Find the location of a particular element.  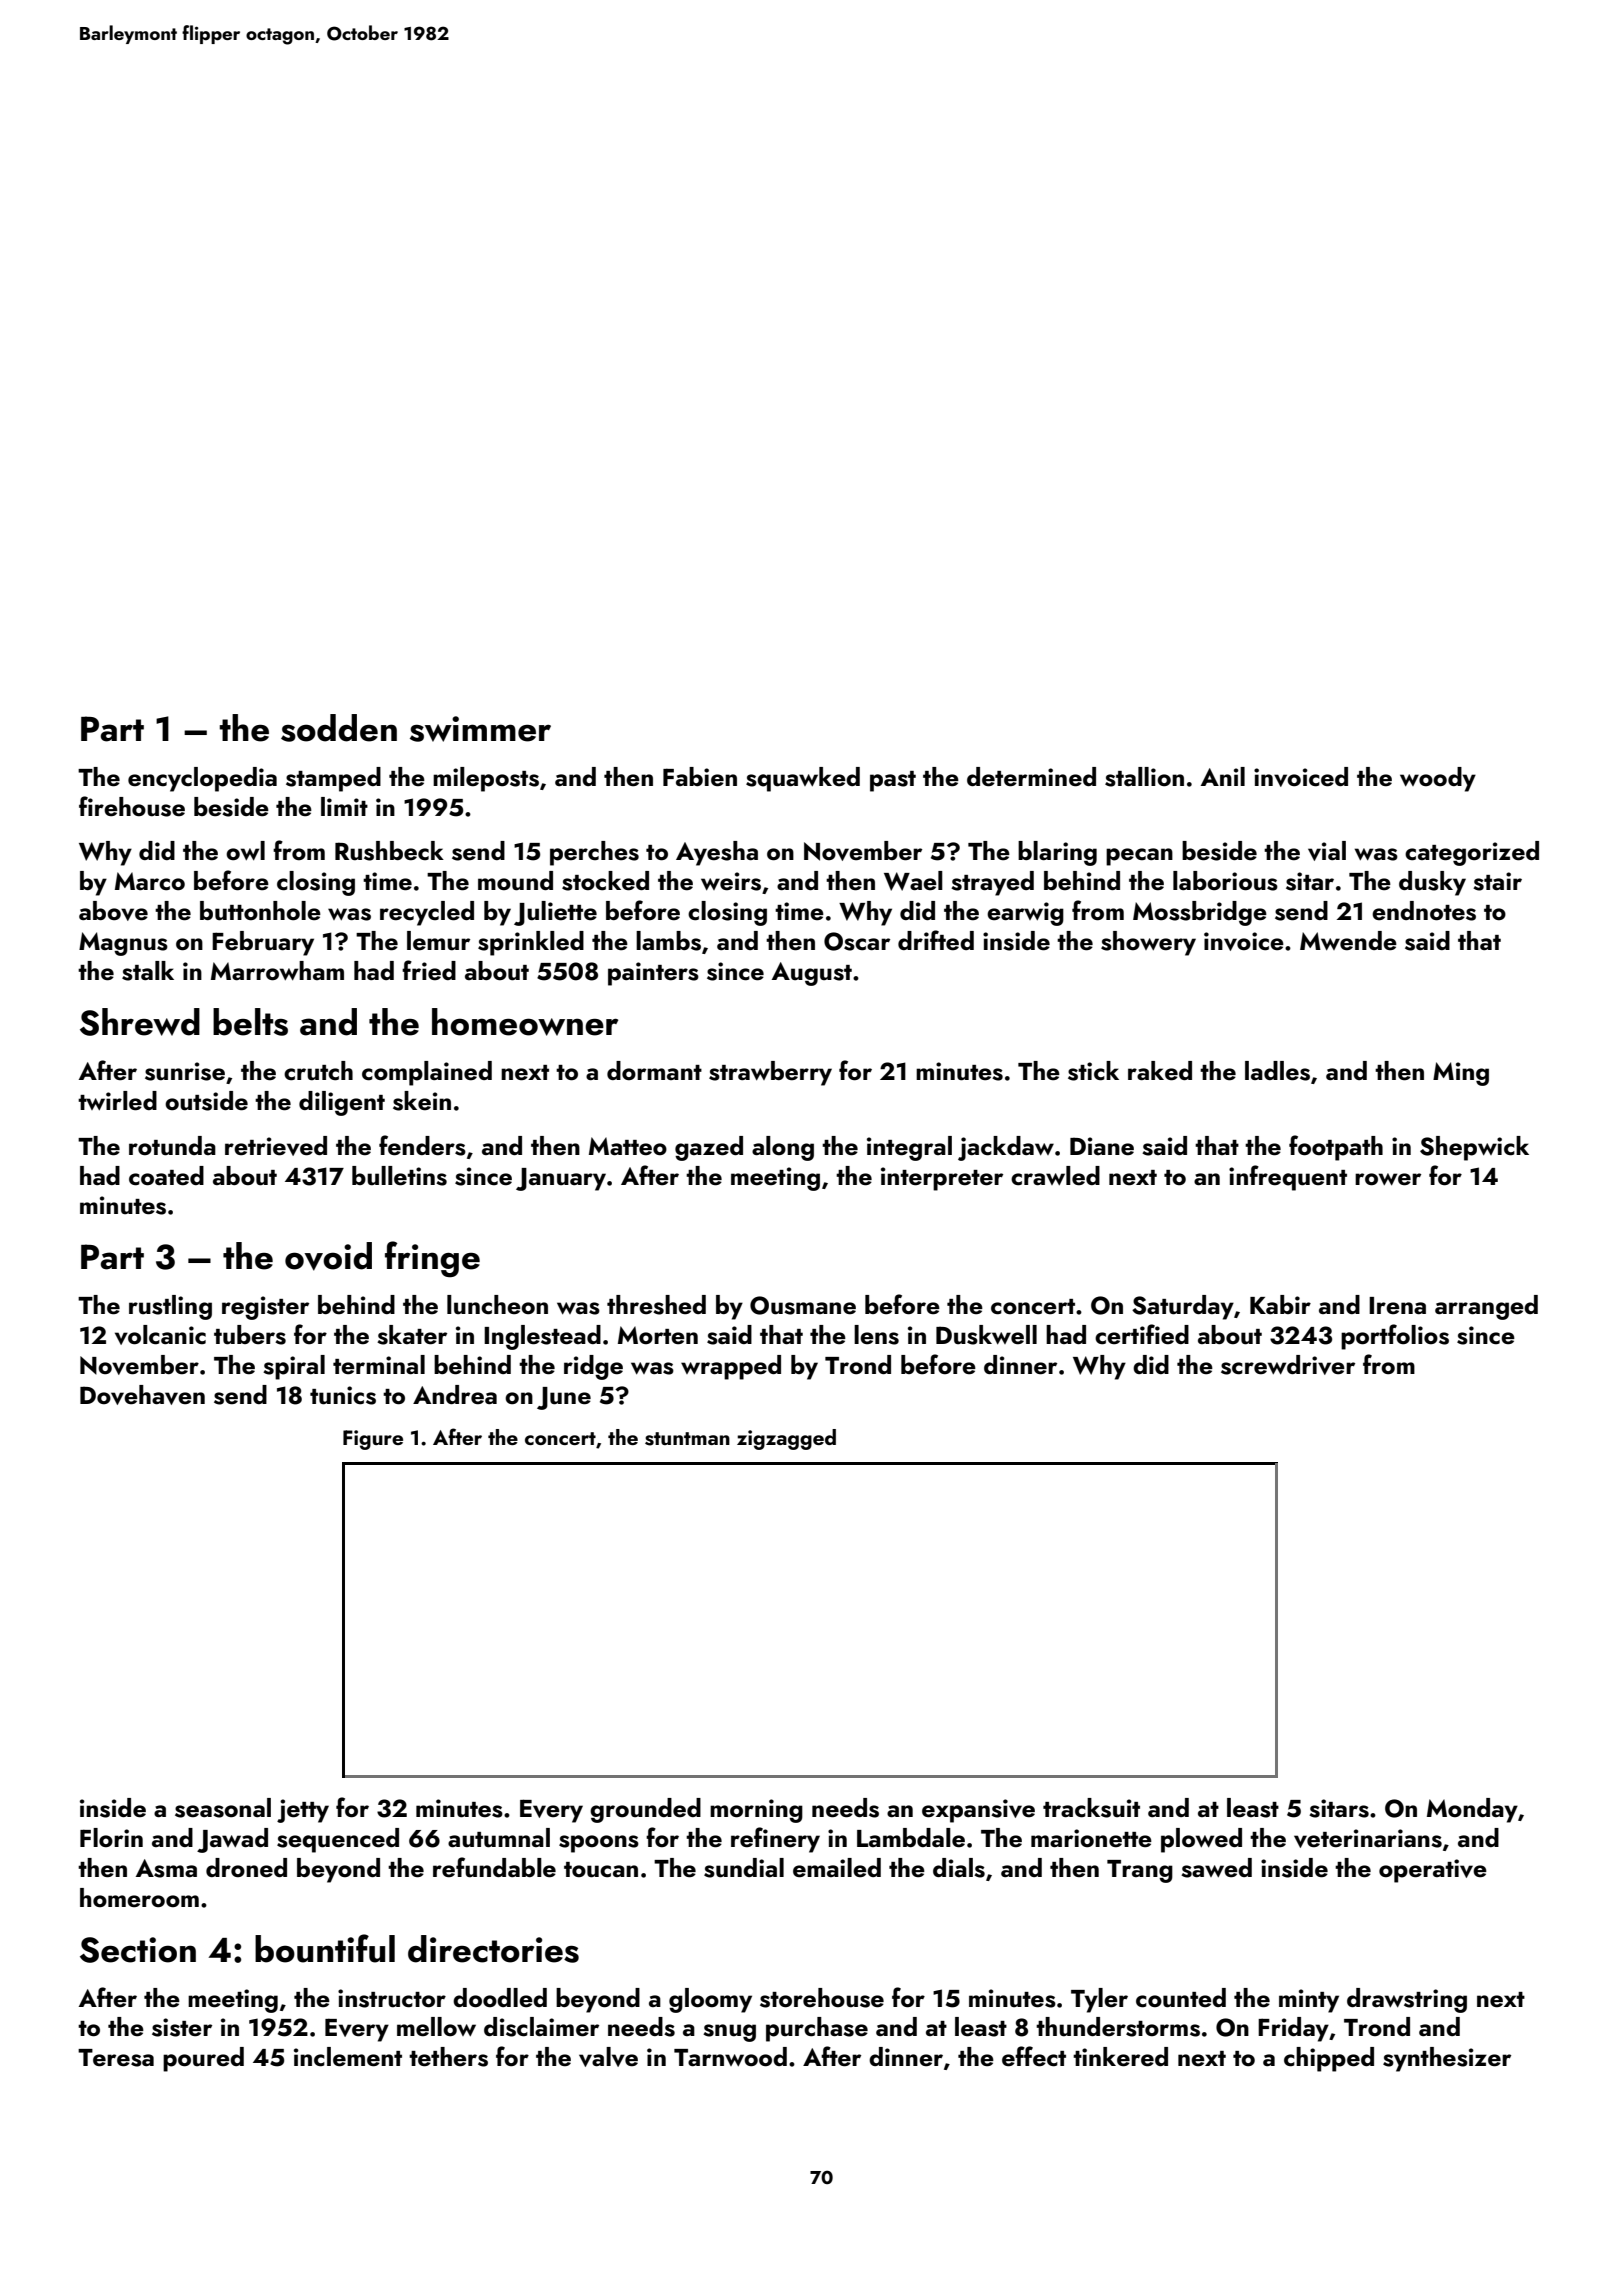

sister is located at coordinates (182, 2027).
